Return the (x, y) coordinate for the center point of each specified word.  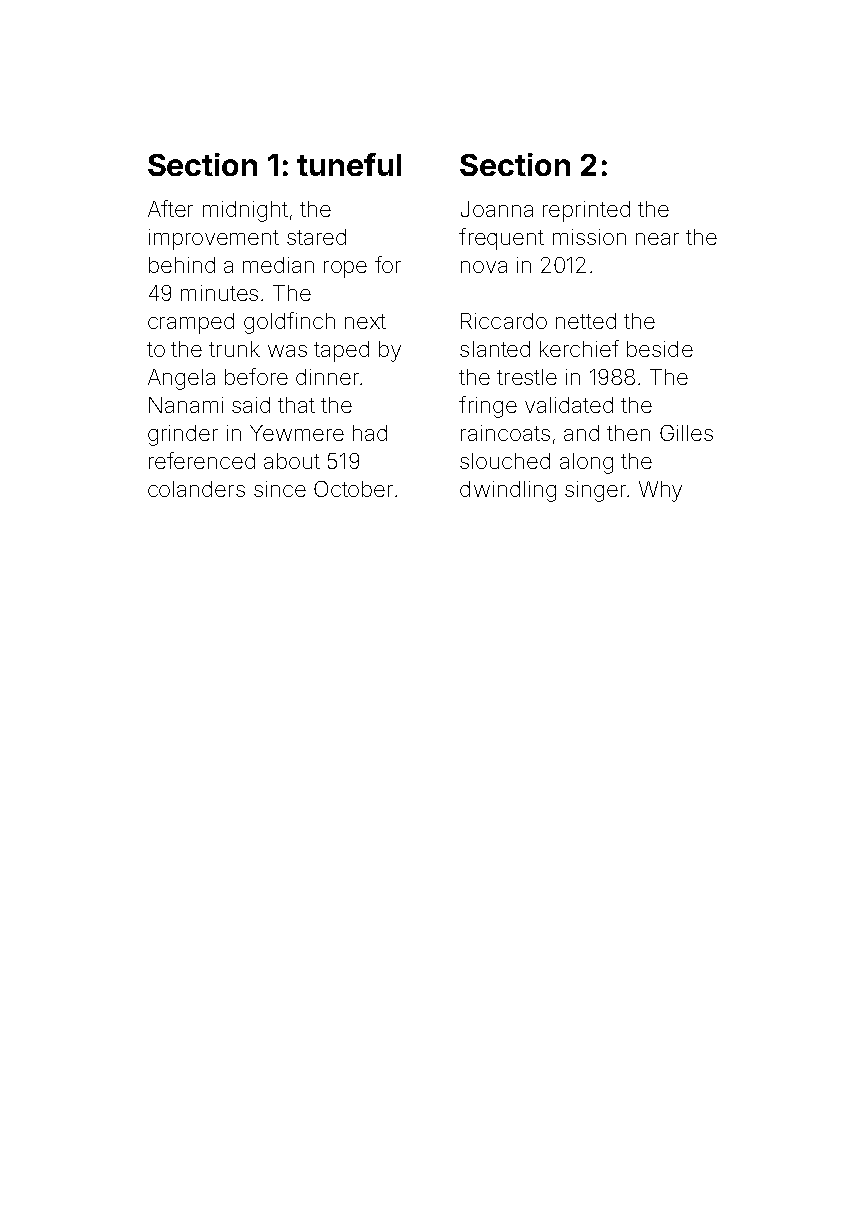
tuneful (349, 164)
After (170, 208)
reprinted (586, 211)
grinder (183, 435)
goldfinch (289, 323)
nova (484, 267)
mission (589, 237)
